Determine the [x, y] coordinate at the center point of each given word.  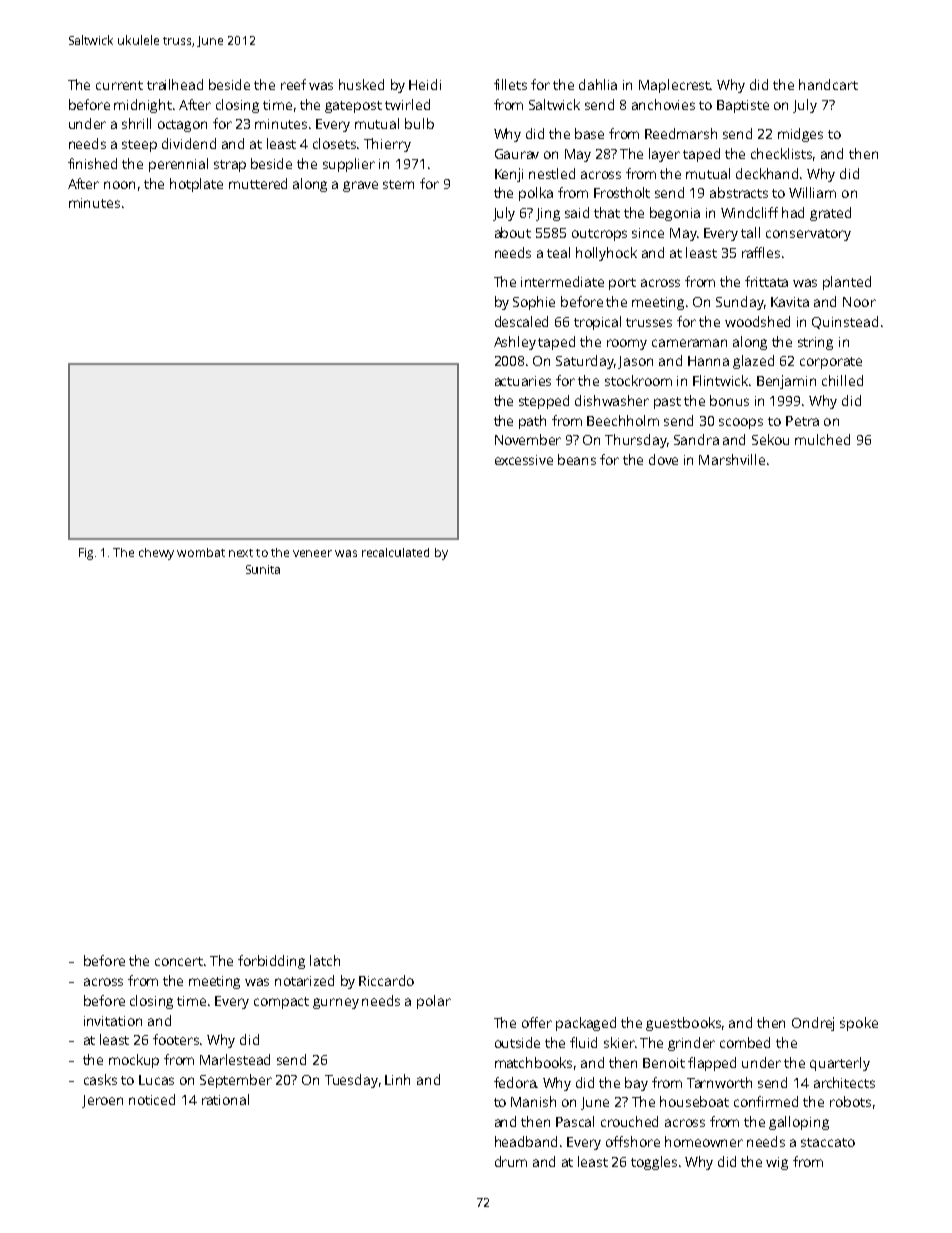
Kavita [790, 302]
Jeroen [102, 1101]
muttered [258, 183]
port [622, 284]
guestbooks [683, 1024]
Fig [86, 554]
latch [325, 960]
